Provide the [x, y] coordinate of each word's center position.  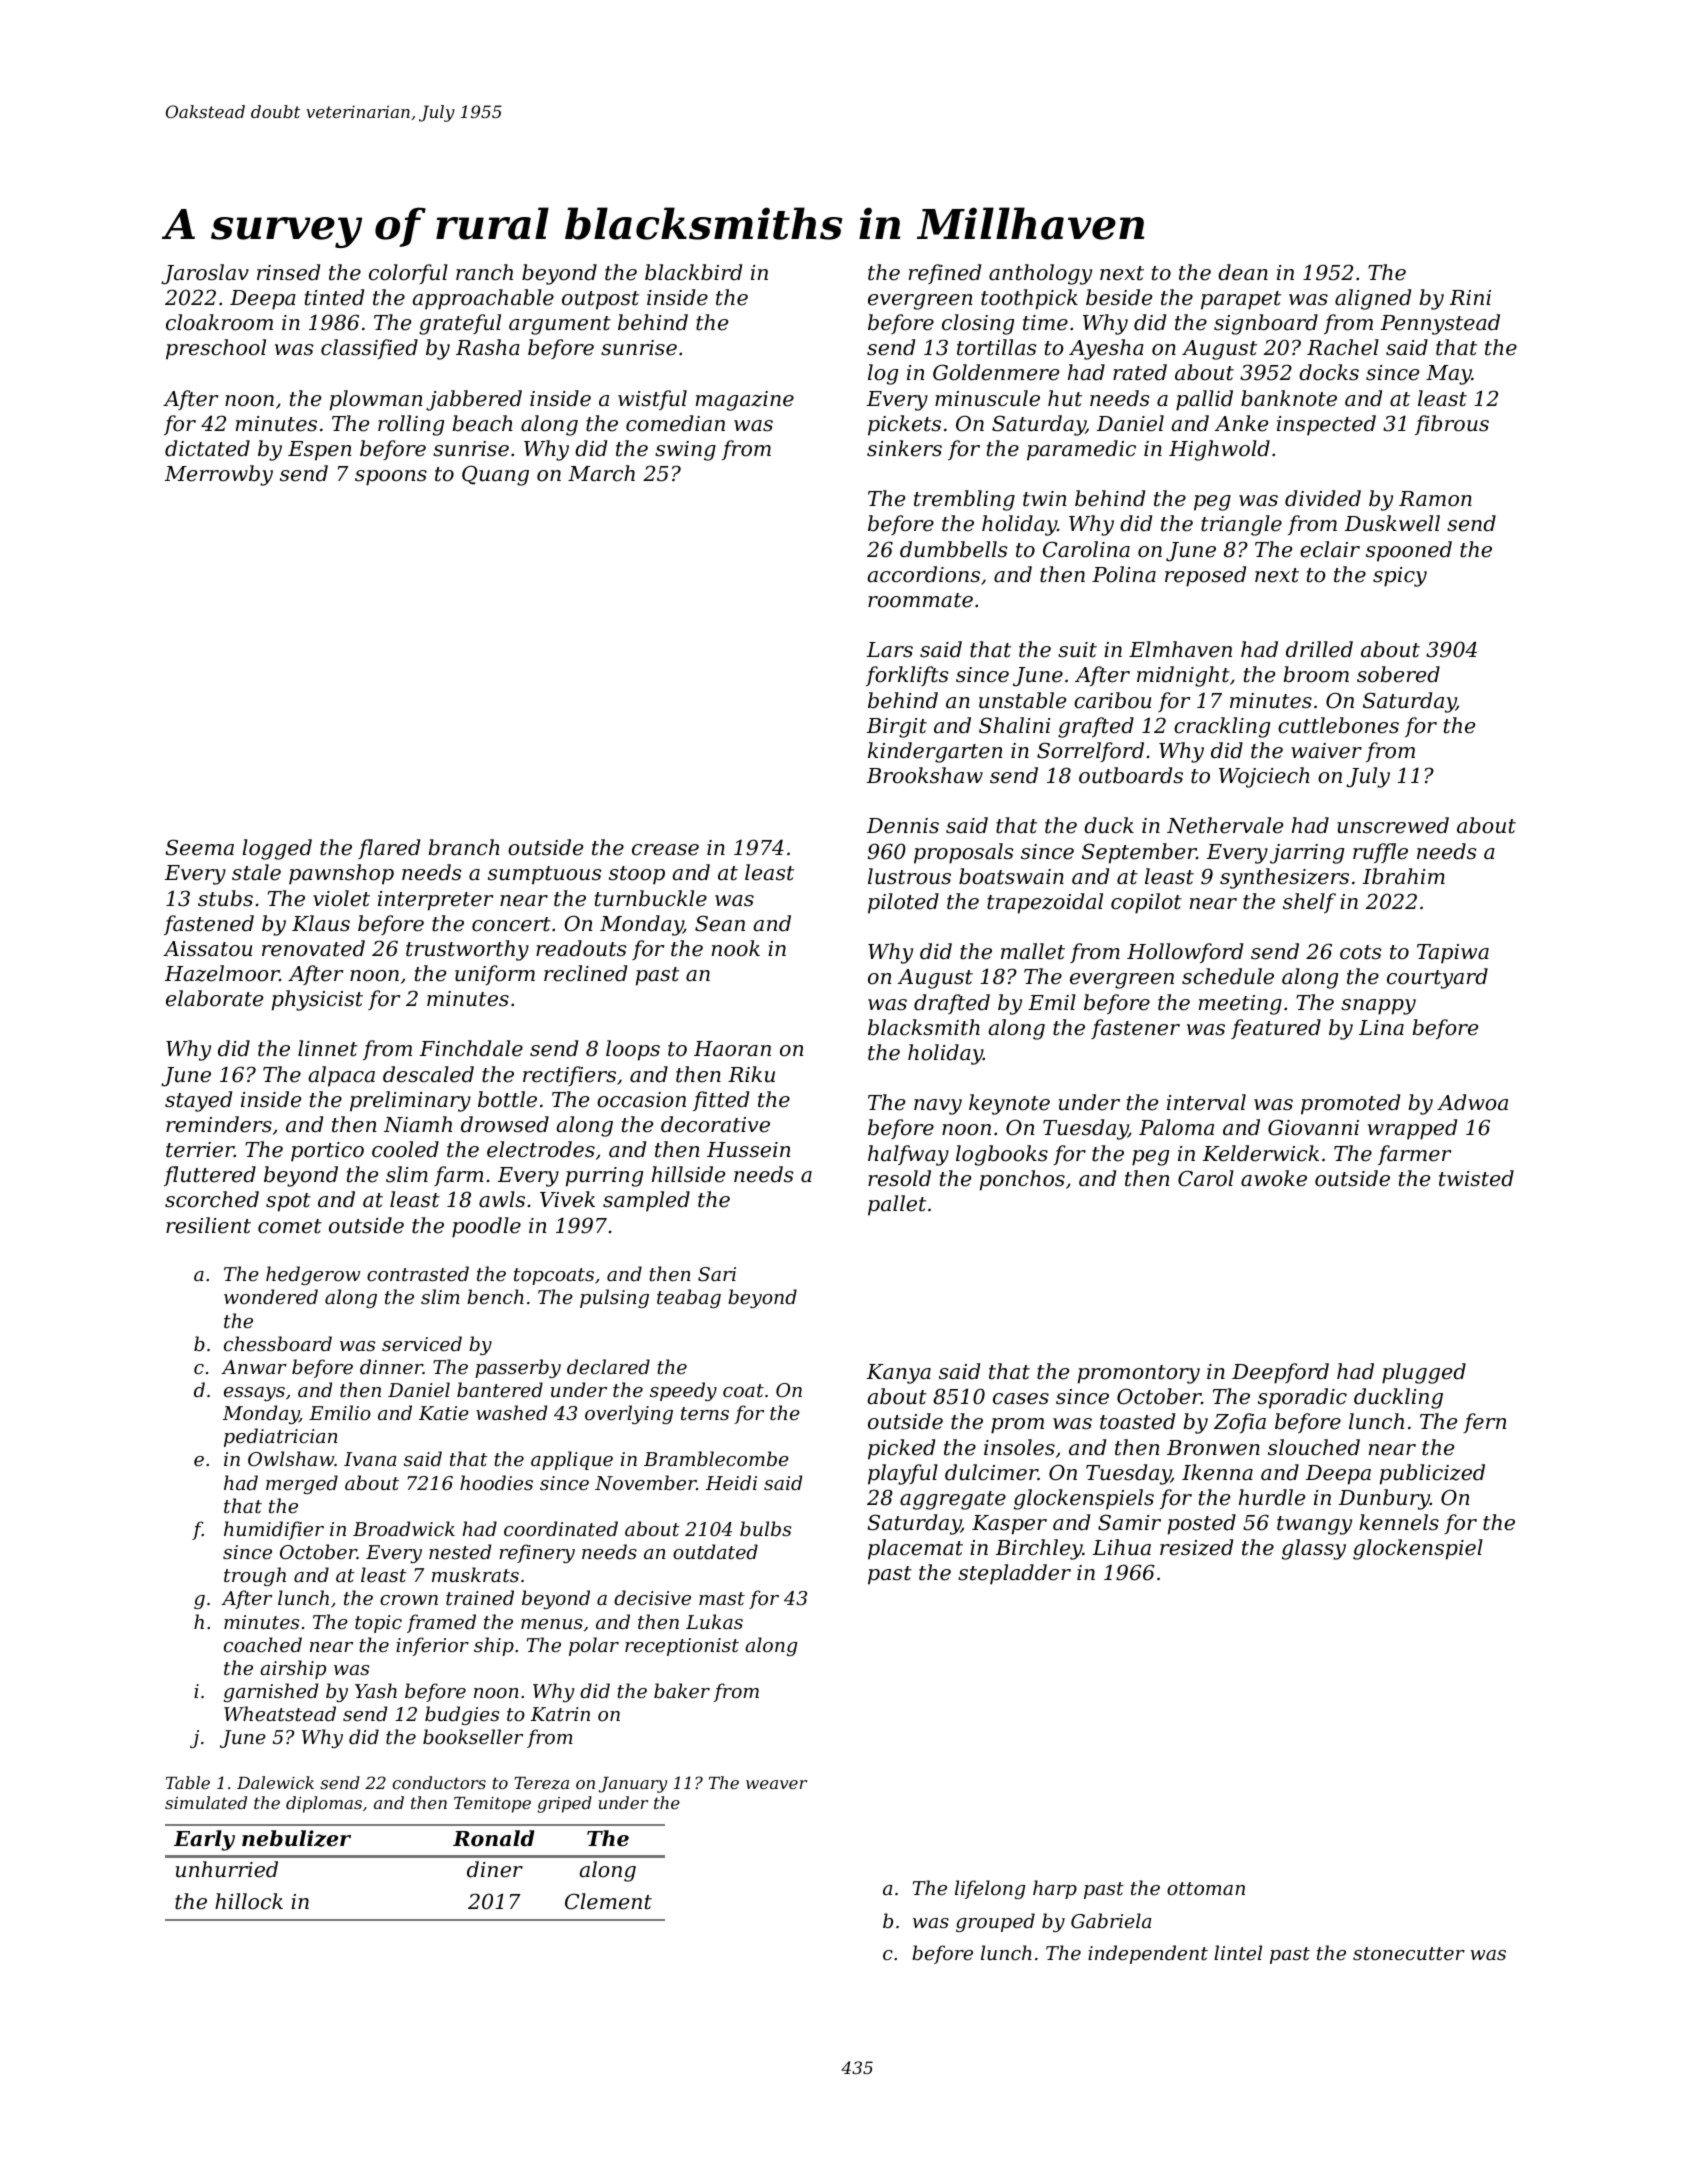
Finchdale [471, 1048]
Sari [717, 1274]
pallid [1204, 400]
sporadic [1302, 1398]
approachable [483, 299]
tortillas [997, 347]
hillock [249, 1901]
